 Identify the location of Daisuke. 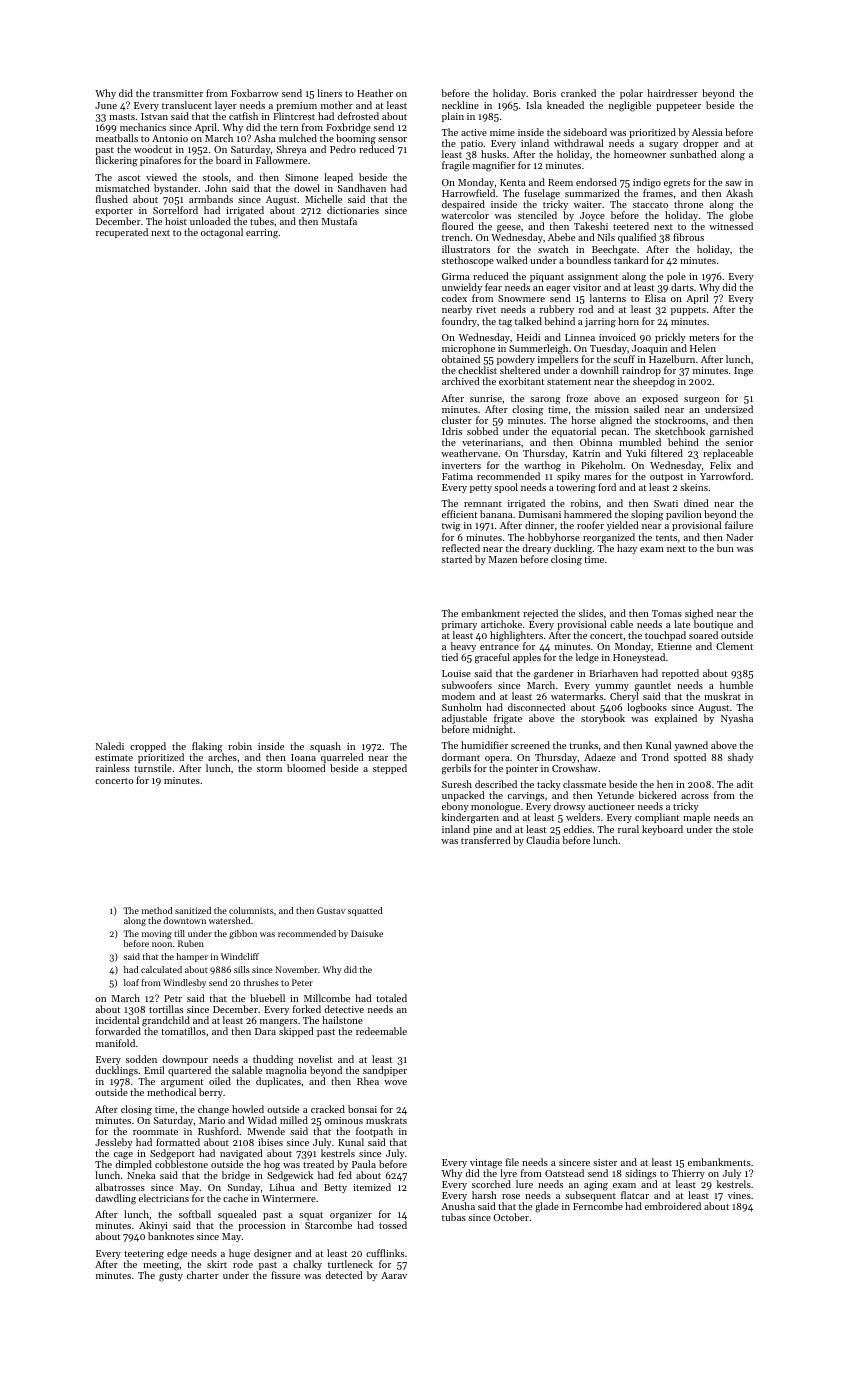
(367, 933).
